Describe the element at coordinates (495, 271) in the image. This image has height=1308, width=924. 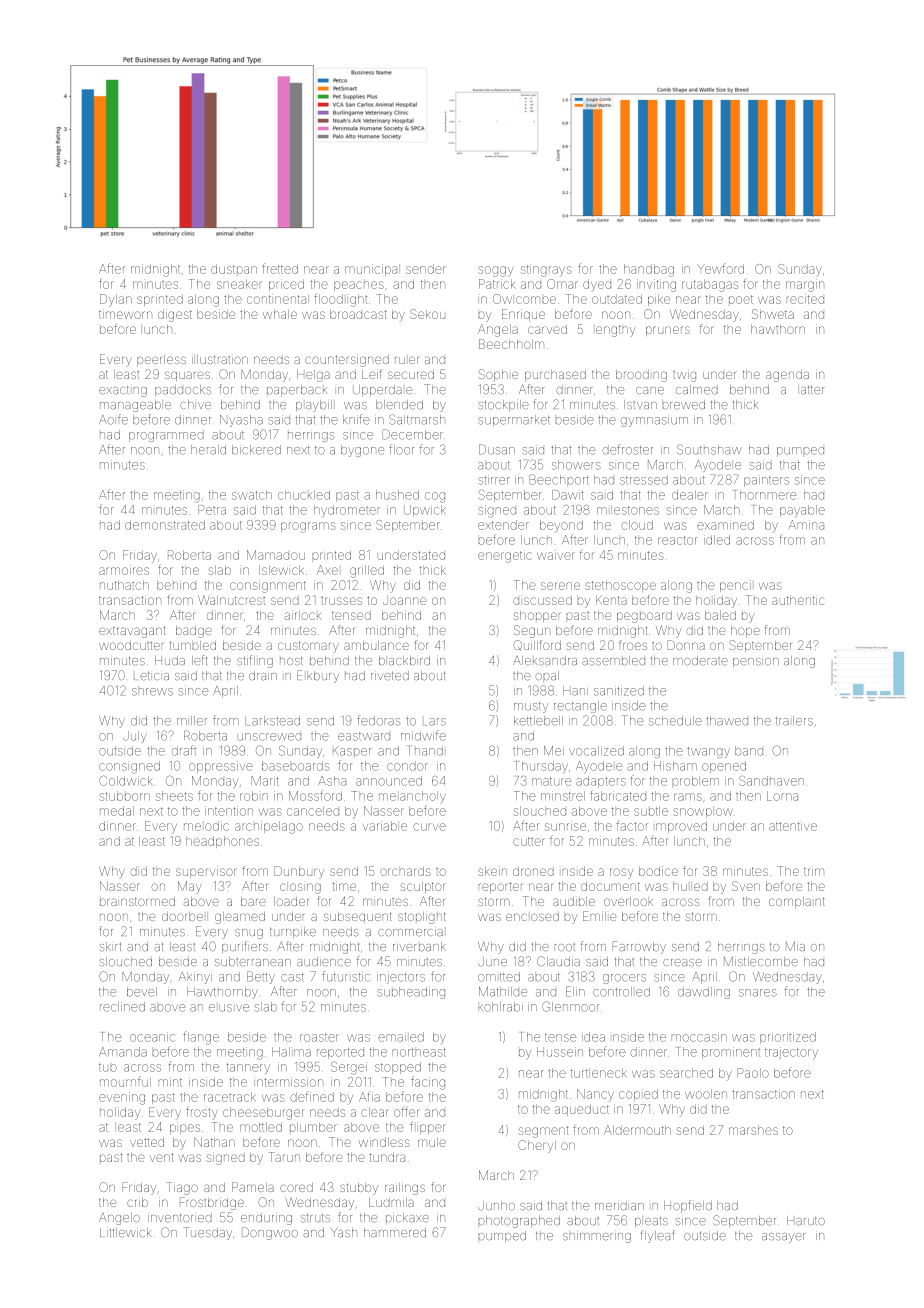
I see `soggy` at that location.
